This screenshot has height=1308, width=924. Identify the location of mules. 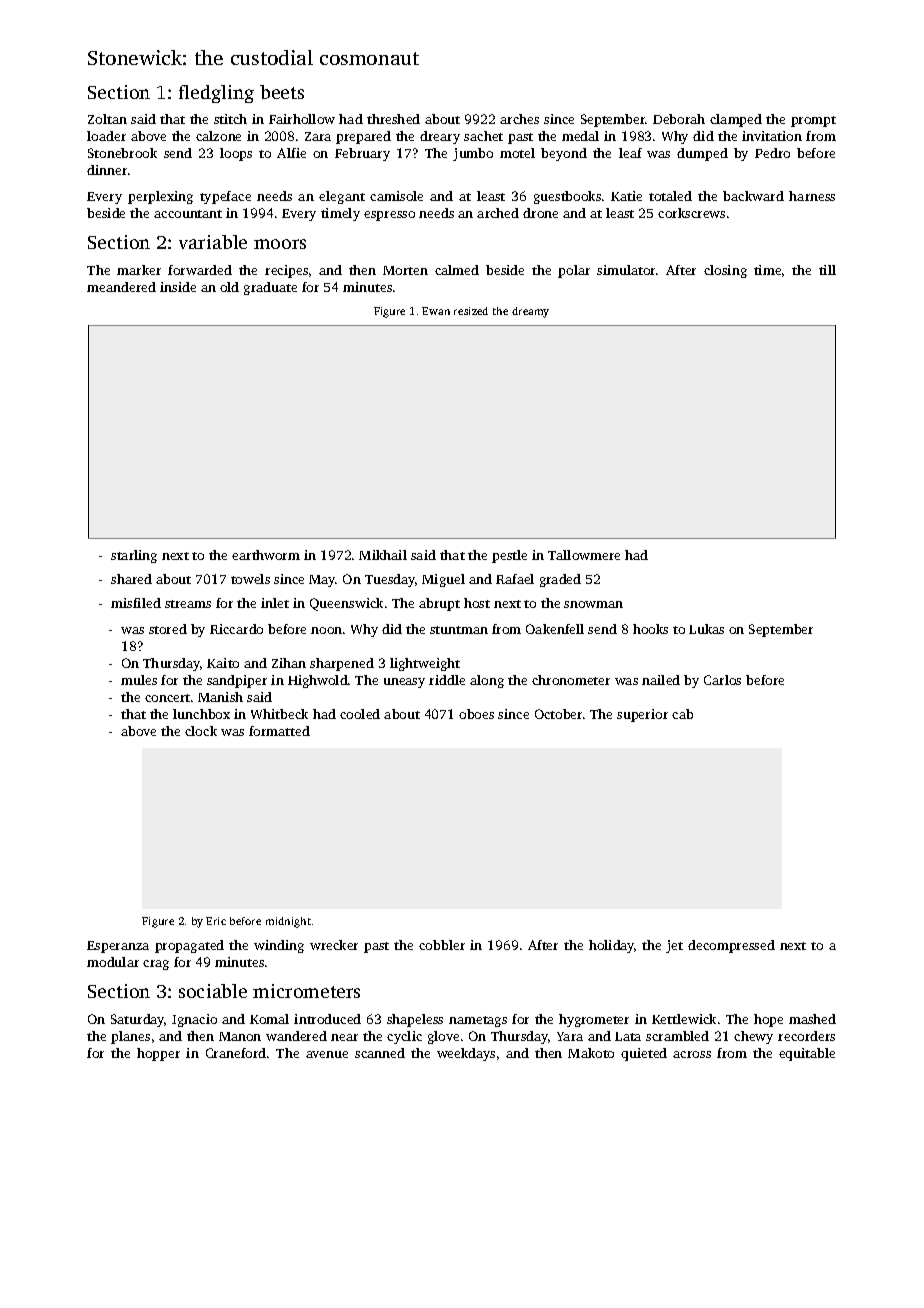
(139, 680).
